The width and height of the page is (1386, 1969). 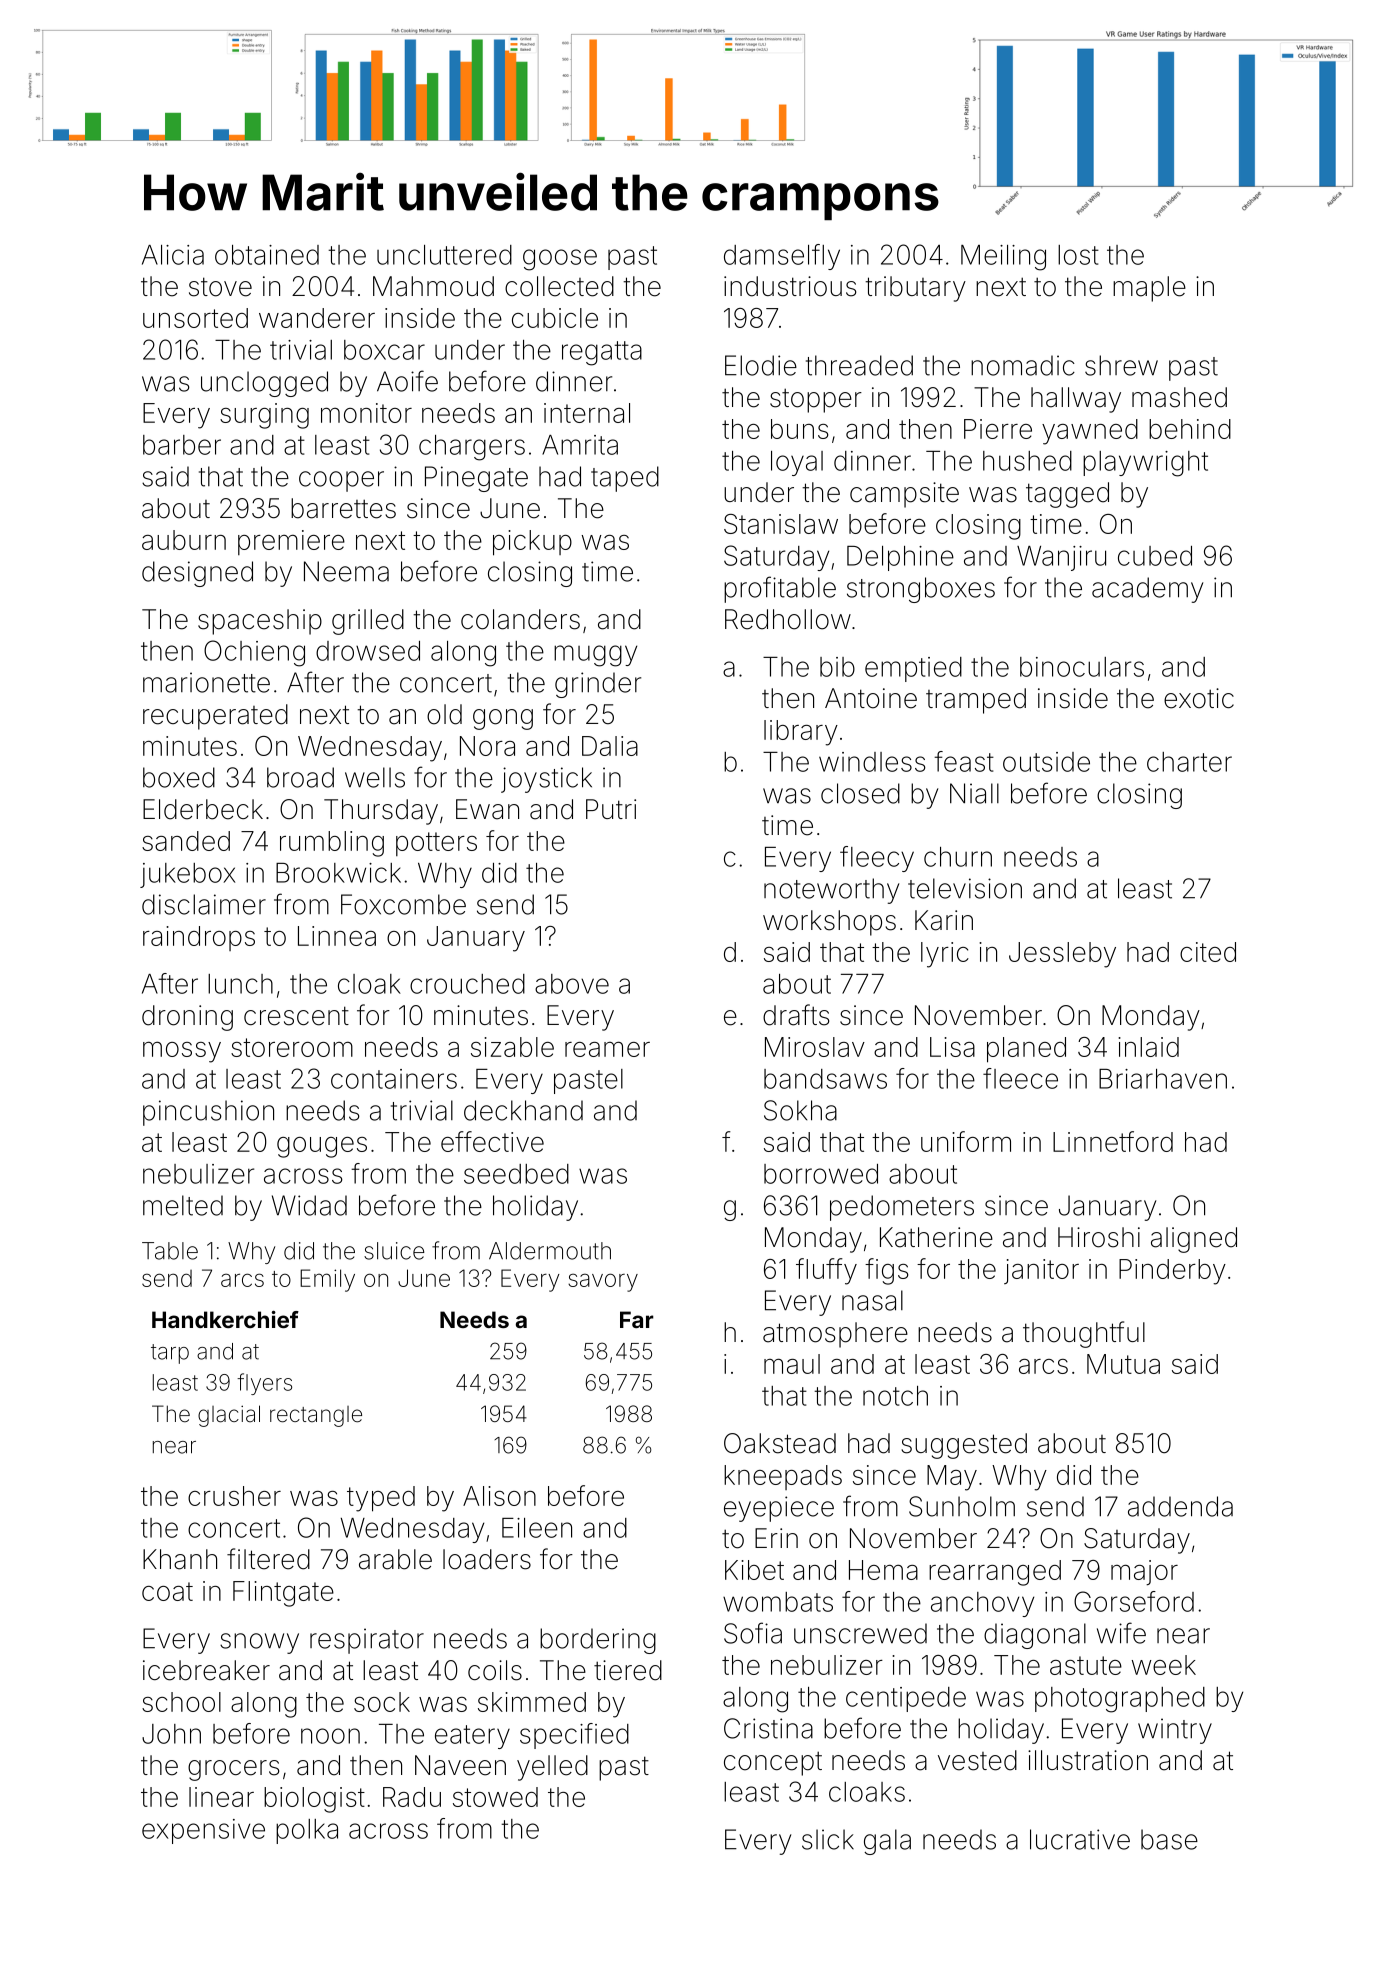 I want to click on inlaid, so click(x=1148, y=1047).
